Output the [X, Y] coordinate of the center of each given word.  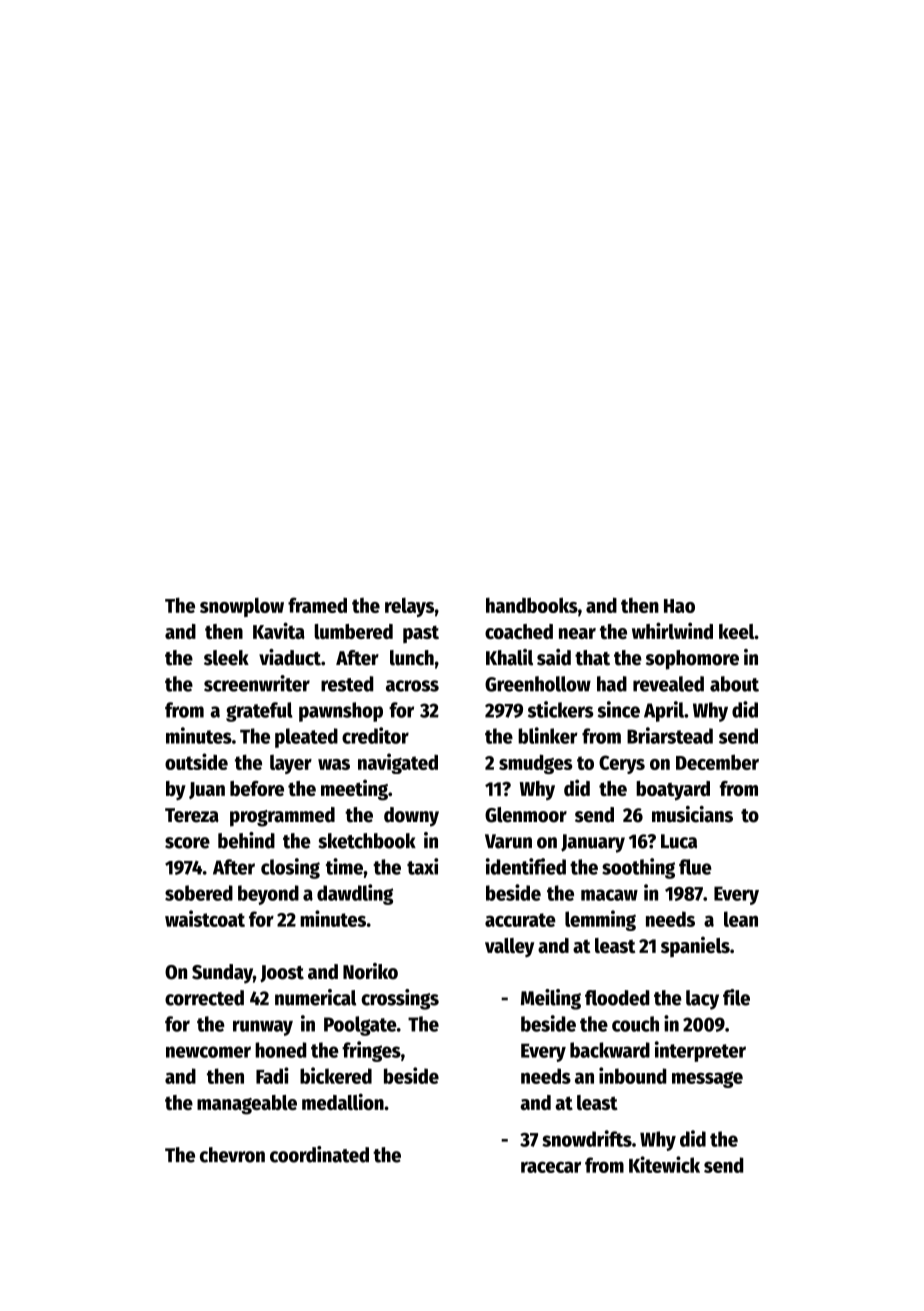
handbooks [532, 605]
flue [695, 867]
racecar [551, 1167]
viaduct [290, 657]
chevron [232, 1155]
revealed [668, 684]
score [187, 843]
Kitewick [664, 1164]
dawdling [355, 894]
